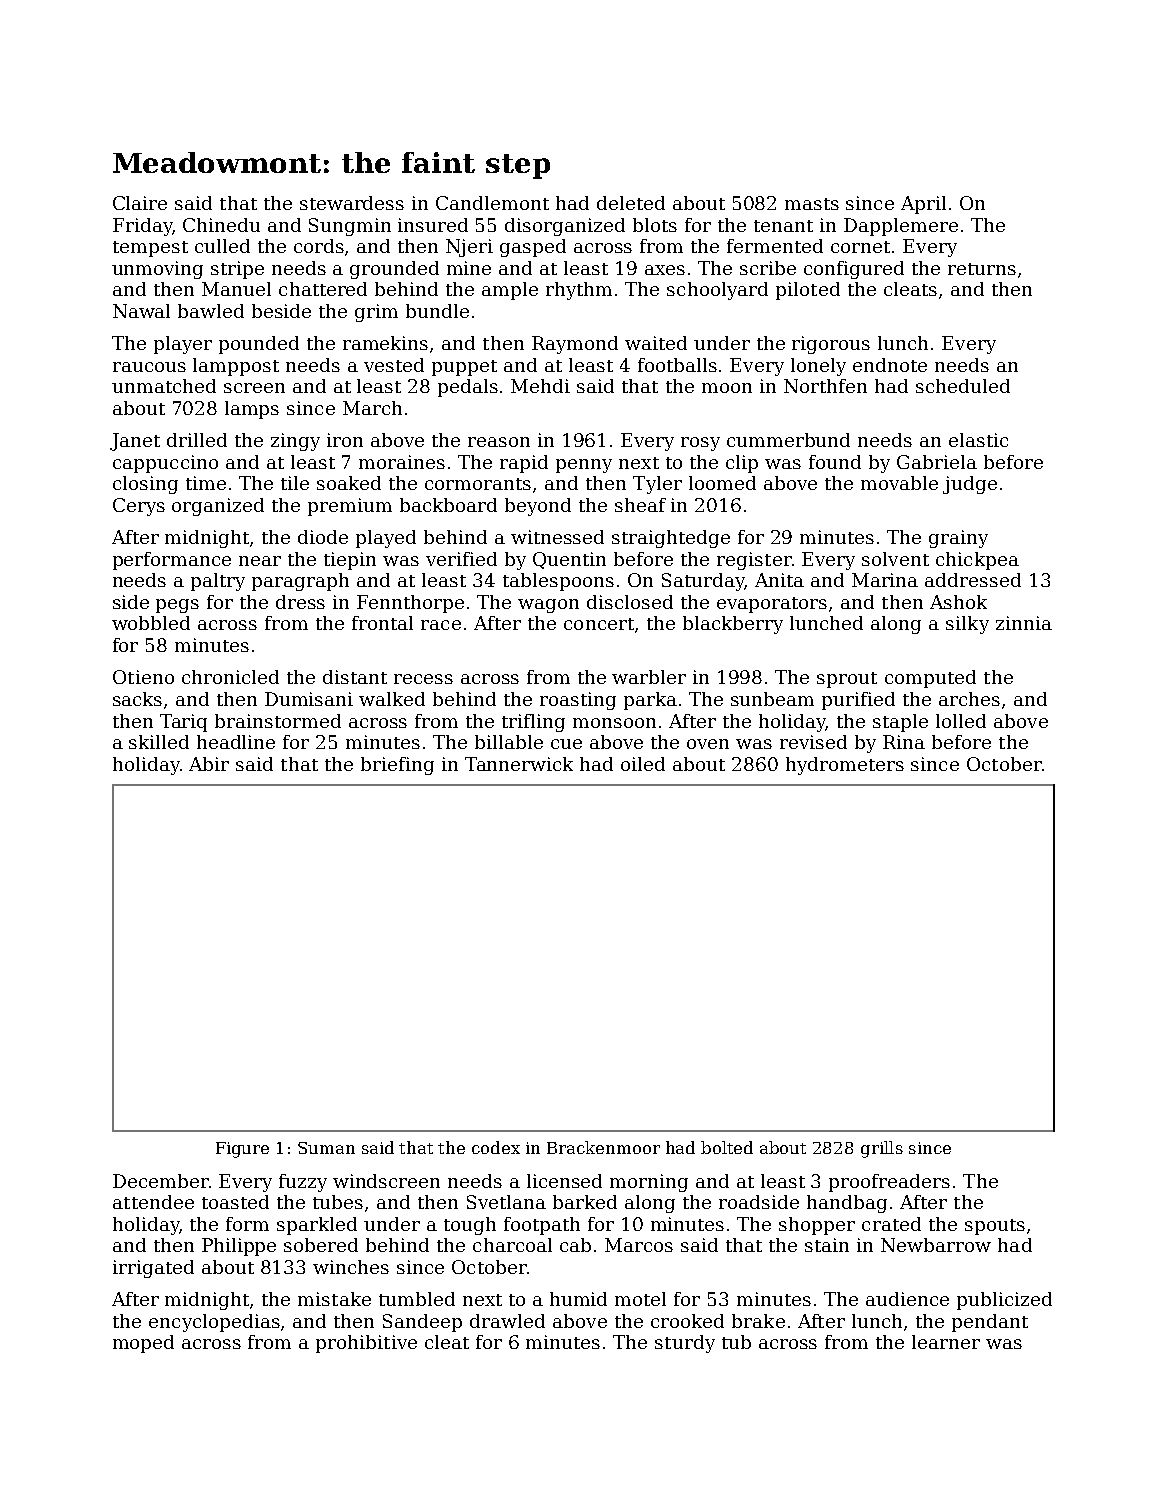 This document has height=1510, width=1167. I want to click on April, so click(923, 205).
